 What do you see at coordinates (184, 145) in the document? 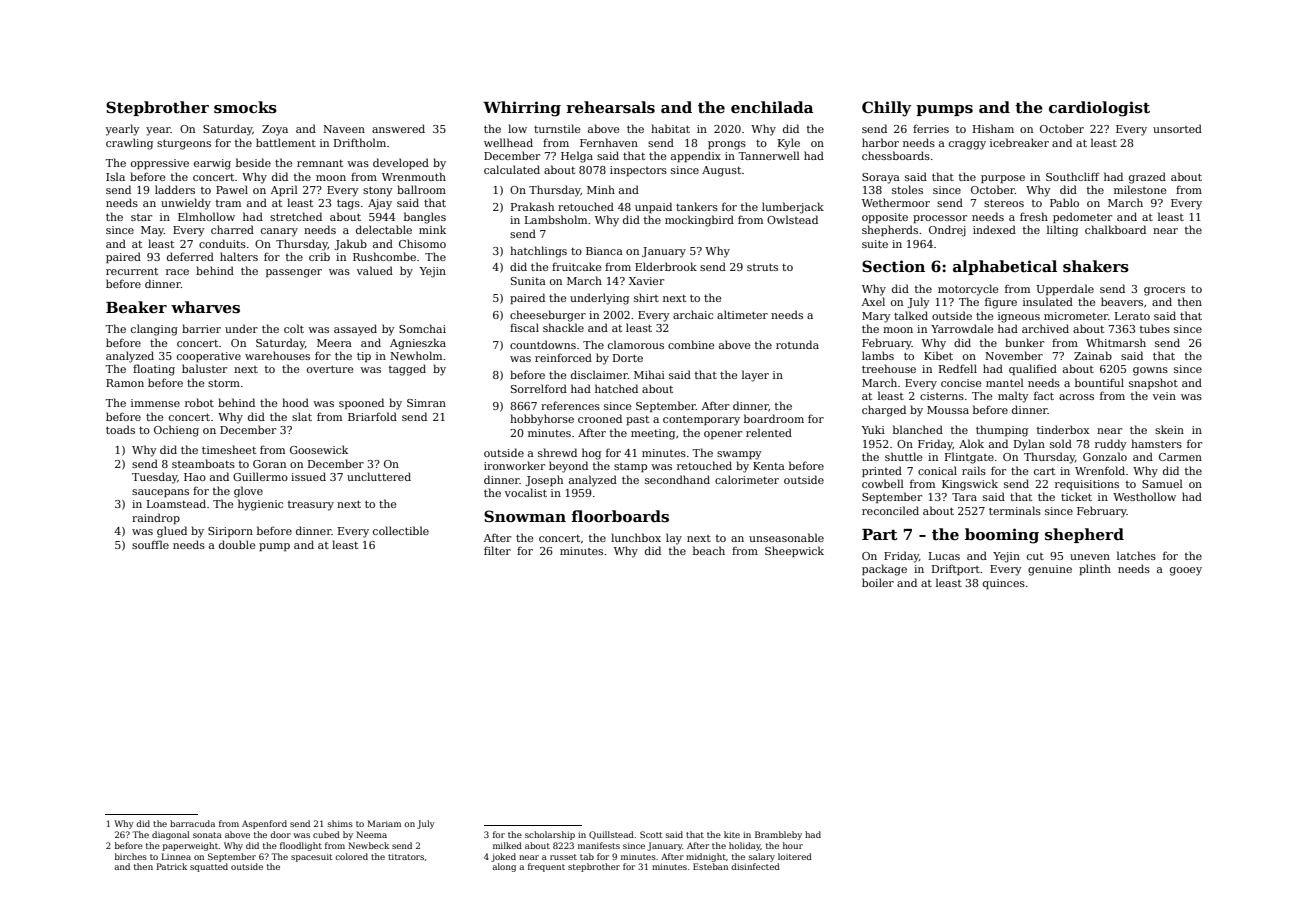
I see `sturgeons` at bounding box center [184, 145].
